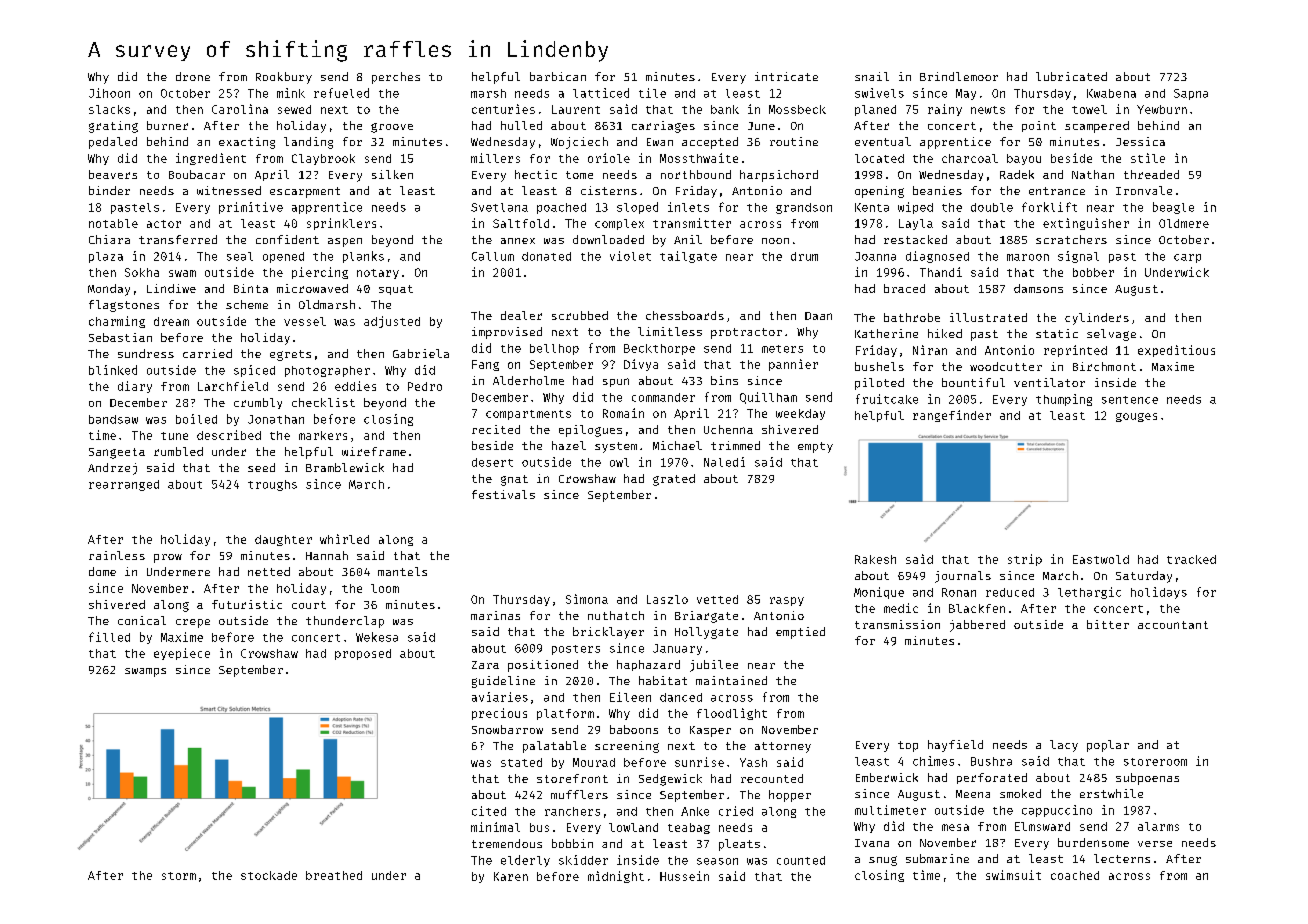  I want to click on empty, so click(815, 447).
